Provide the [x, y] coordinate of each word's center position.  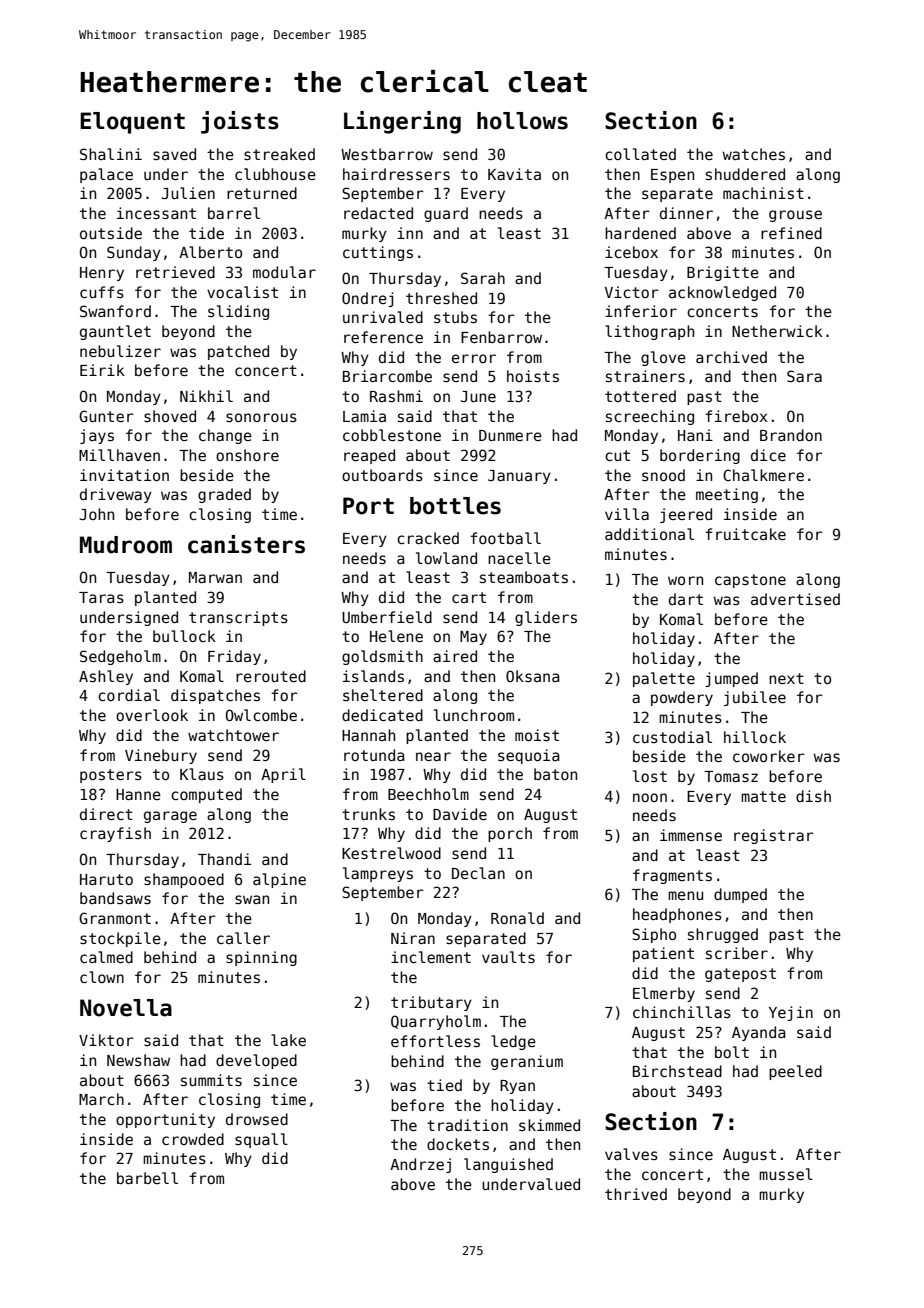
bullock [184, 636]
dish [813, 796]
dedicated [382, 715]
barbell [147, 1178]
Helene [396, 636]
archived [731, 357]
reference [383, 337]
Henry [102, 274]
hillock [755, 737]
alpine [279, 880]
